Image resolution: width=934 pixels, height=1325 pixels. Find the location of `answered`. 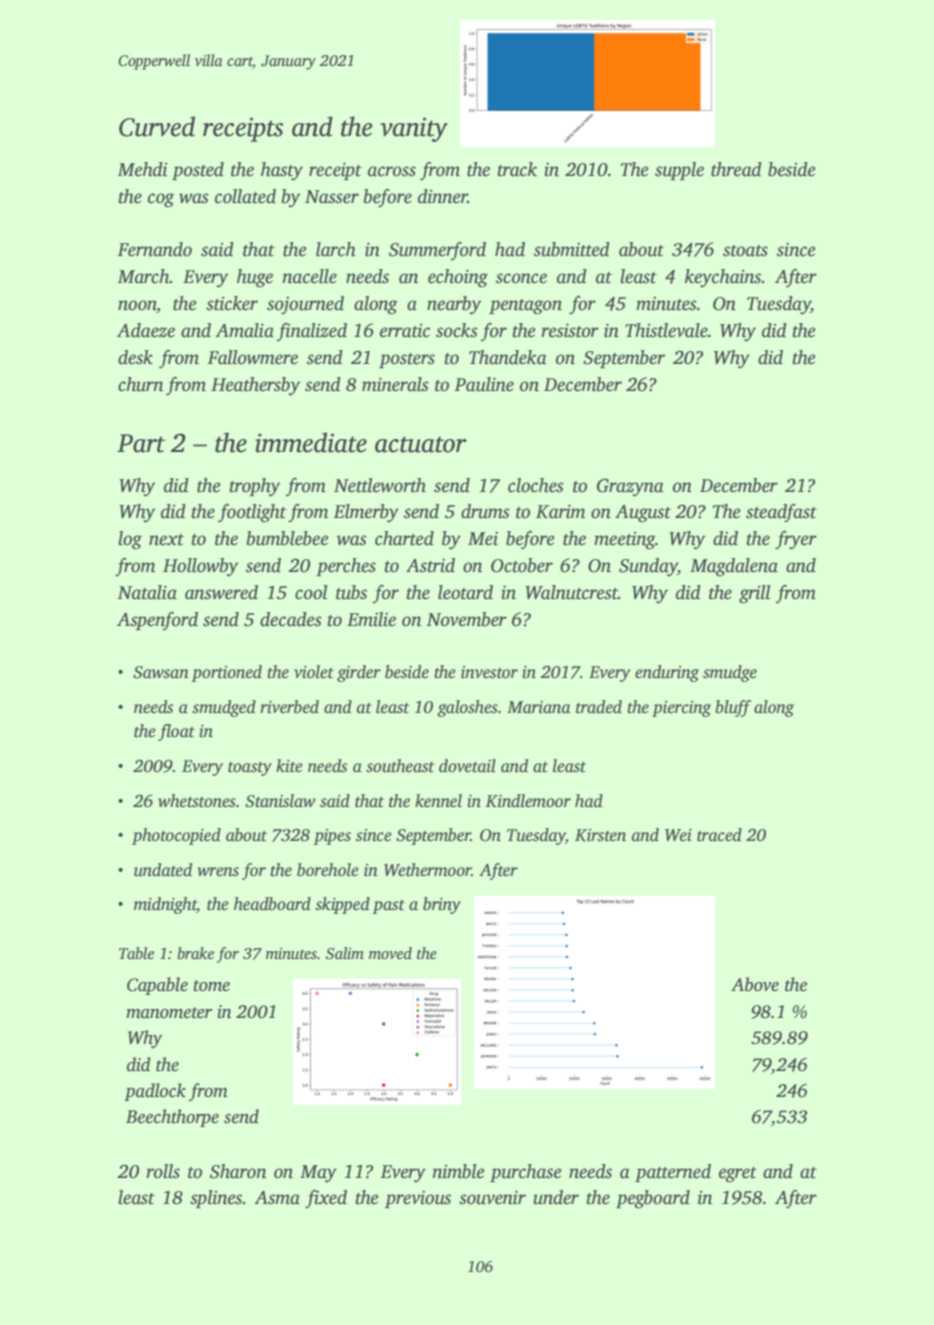

answered is located at coordinates (221, 592).
